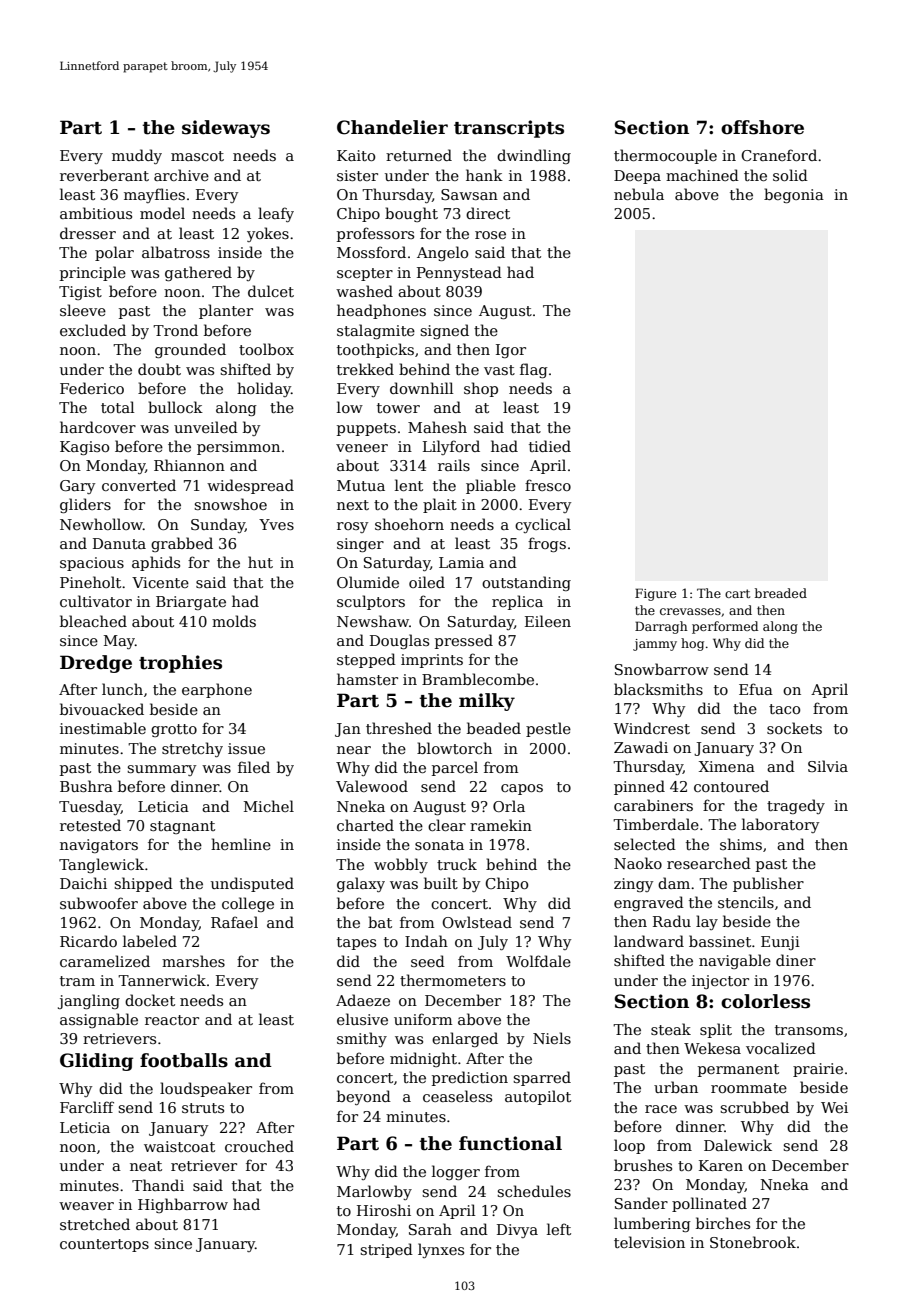  I want to click on tidied, so click(550, 446).
